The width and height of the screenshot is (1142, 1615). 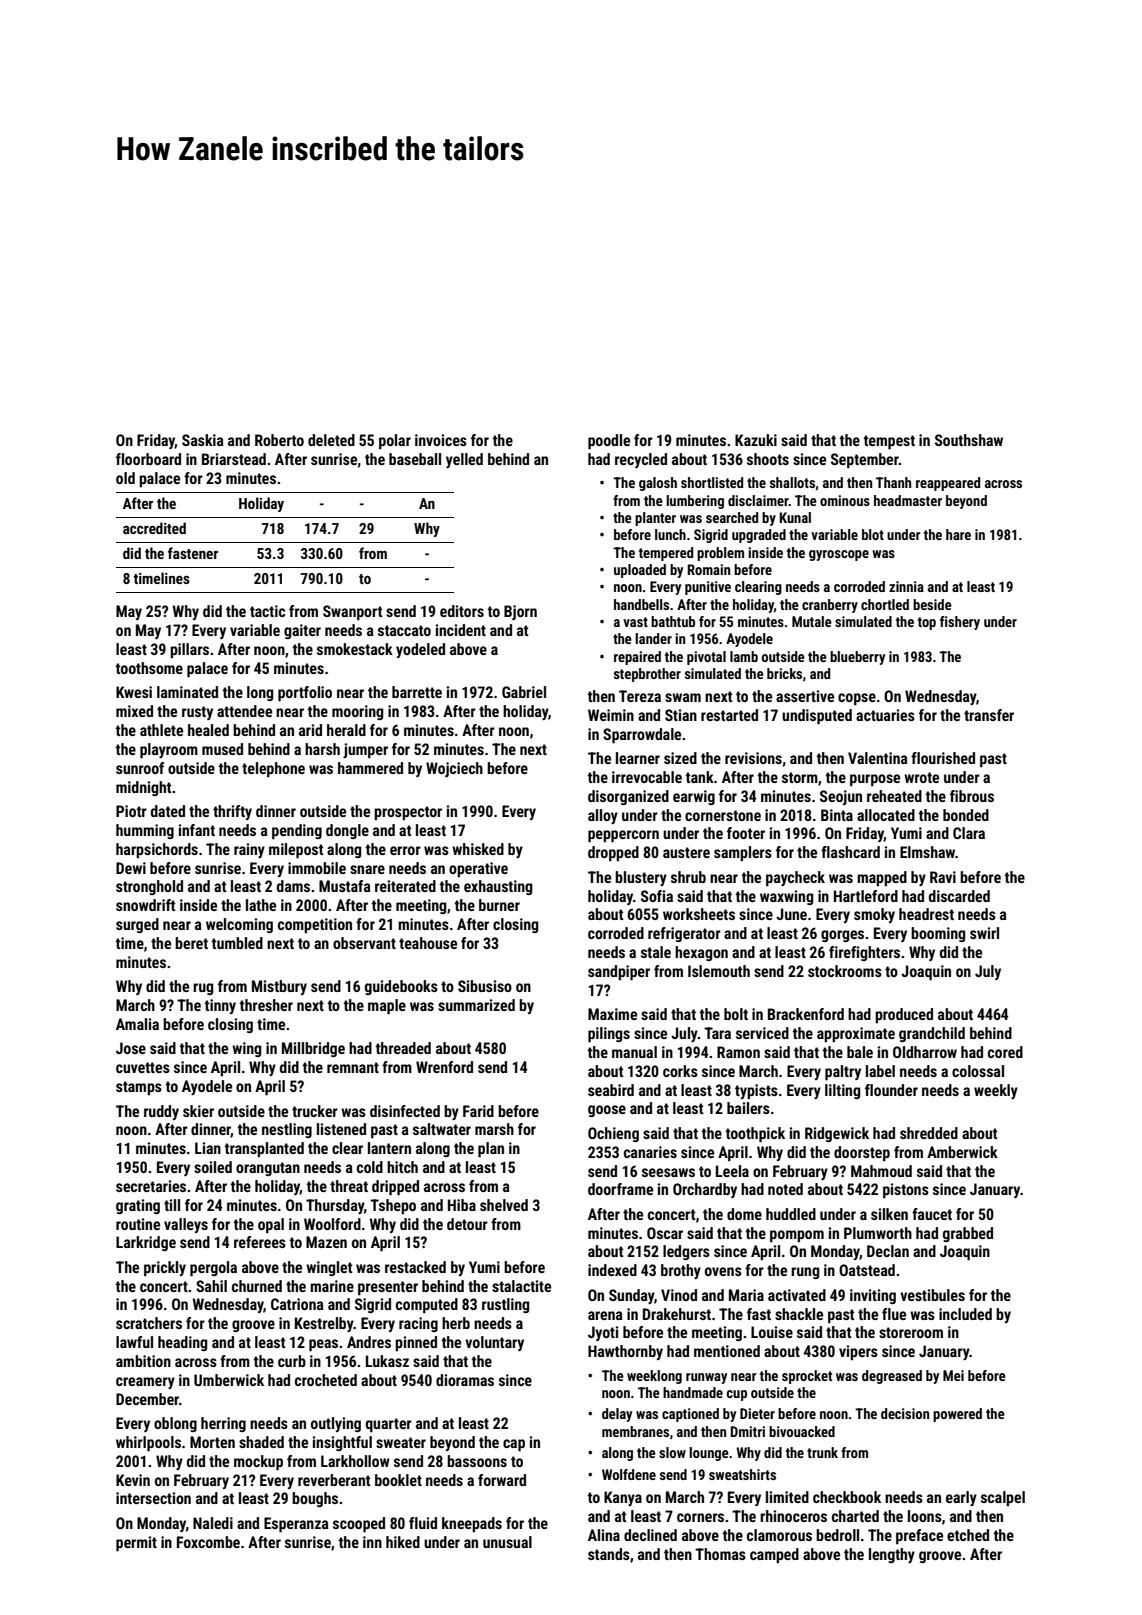 What do you see at coordinates (494, 1129) in the screenshot?
I see `marsh` at bounding box center [494, 1129].
